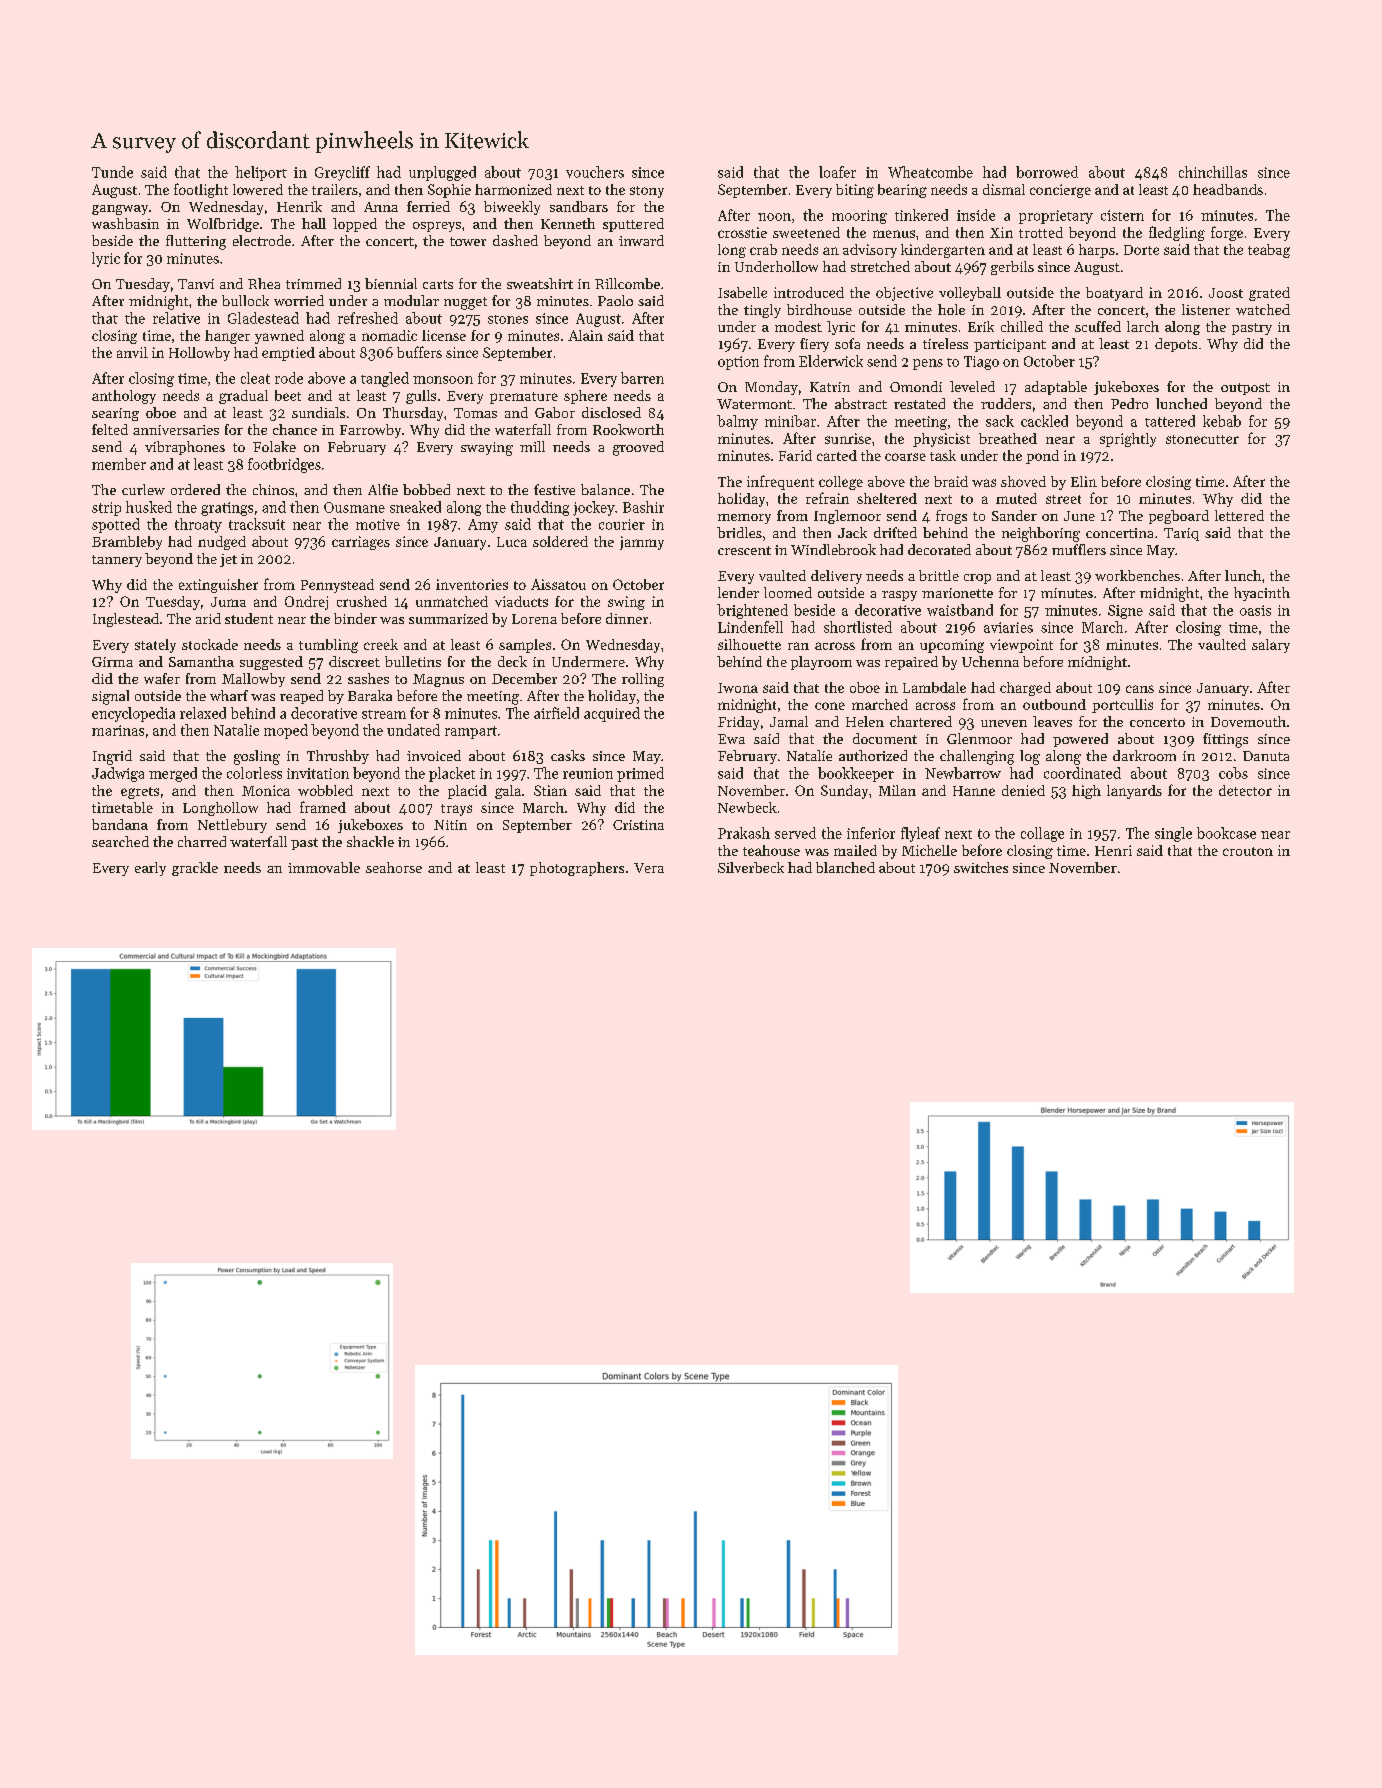  What do you see at coordinates (751, 867) in the image?
I see `Silverbeck` at bounding box center [751, 867].
